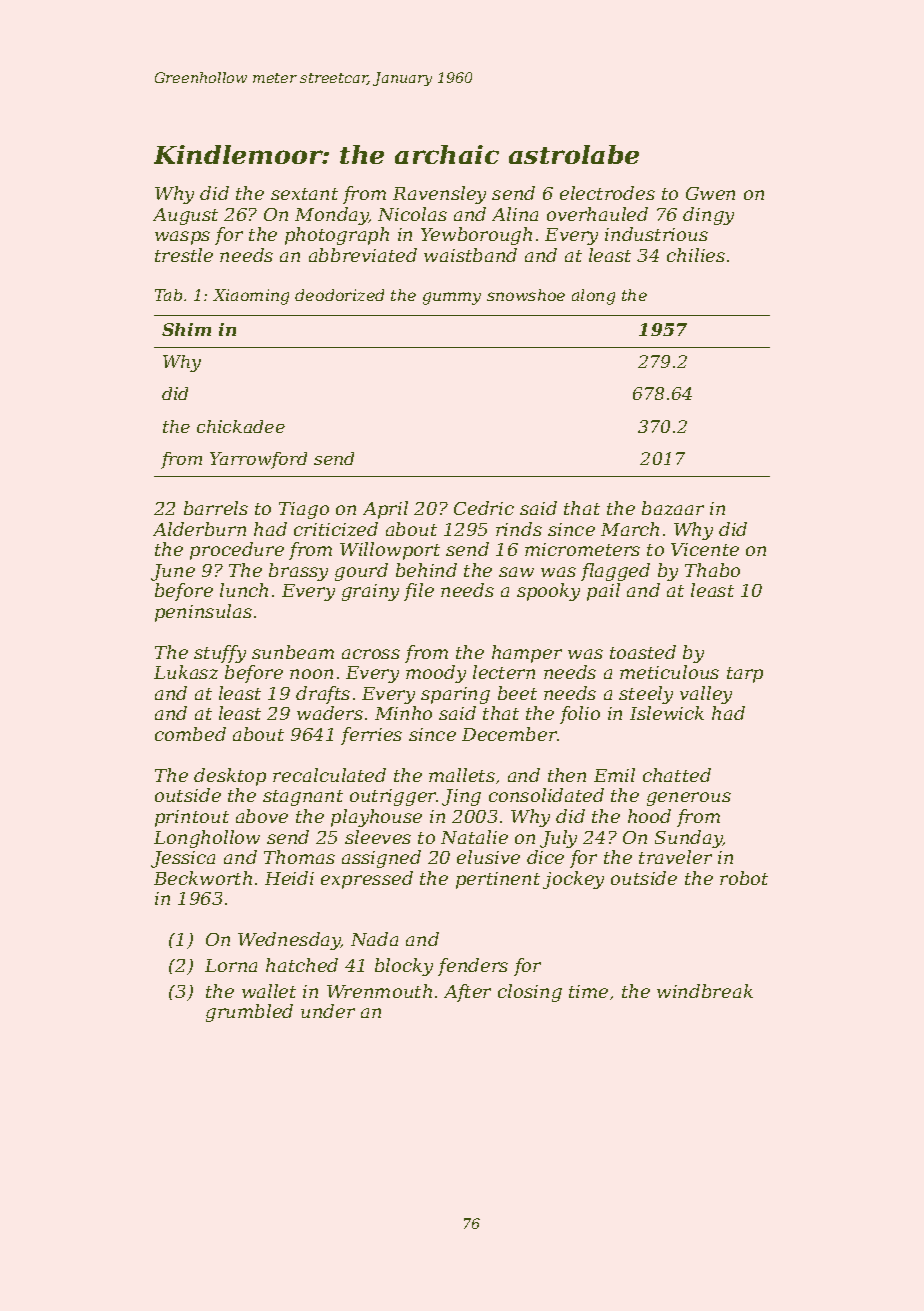  Describe the element at coordinates (614, 775) in the page. I see `Emil` at that location.
